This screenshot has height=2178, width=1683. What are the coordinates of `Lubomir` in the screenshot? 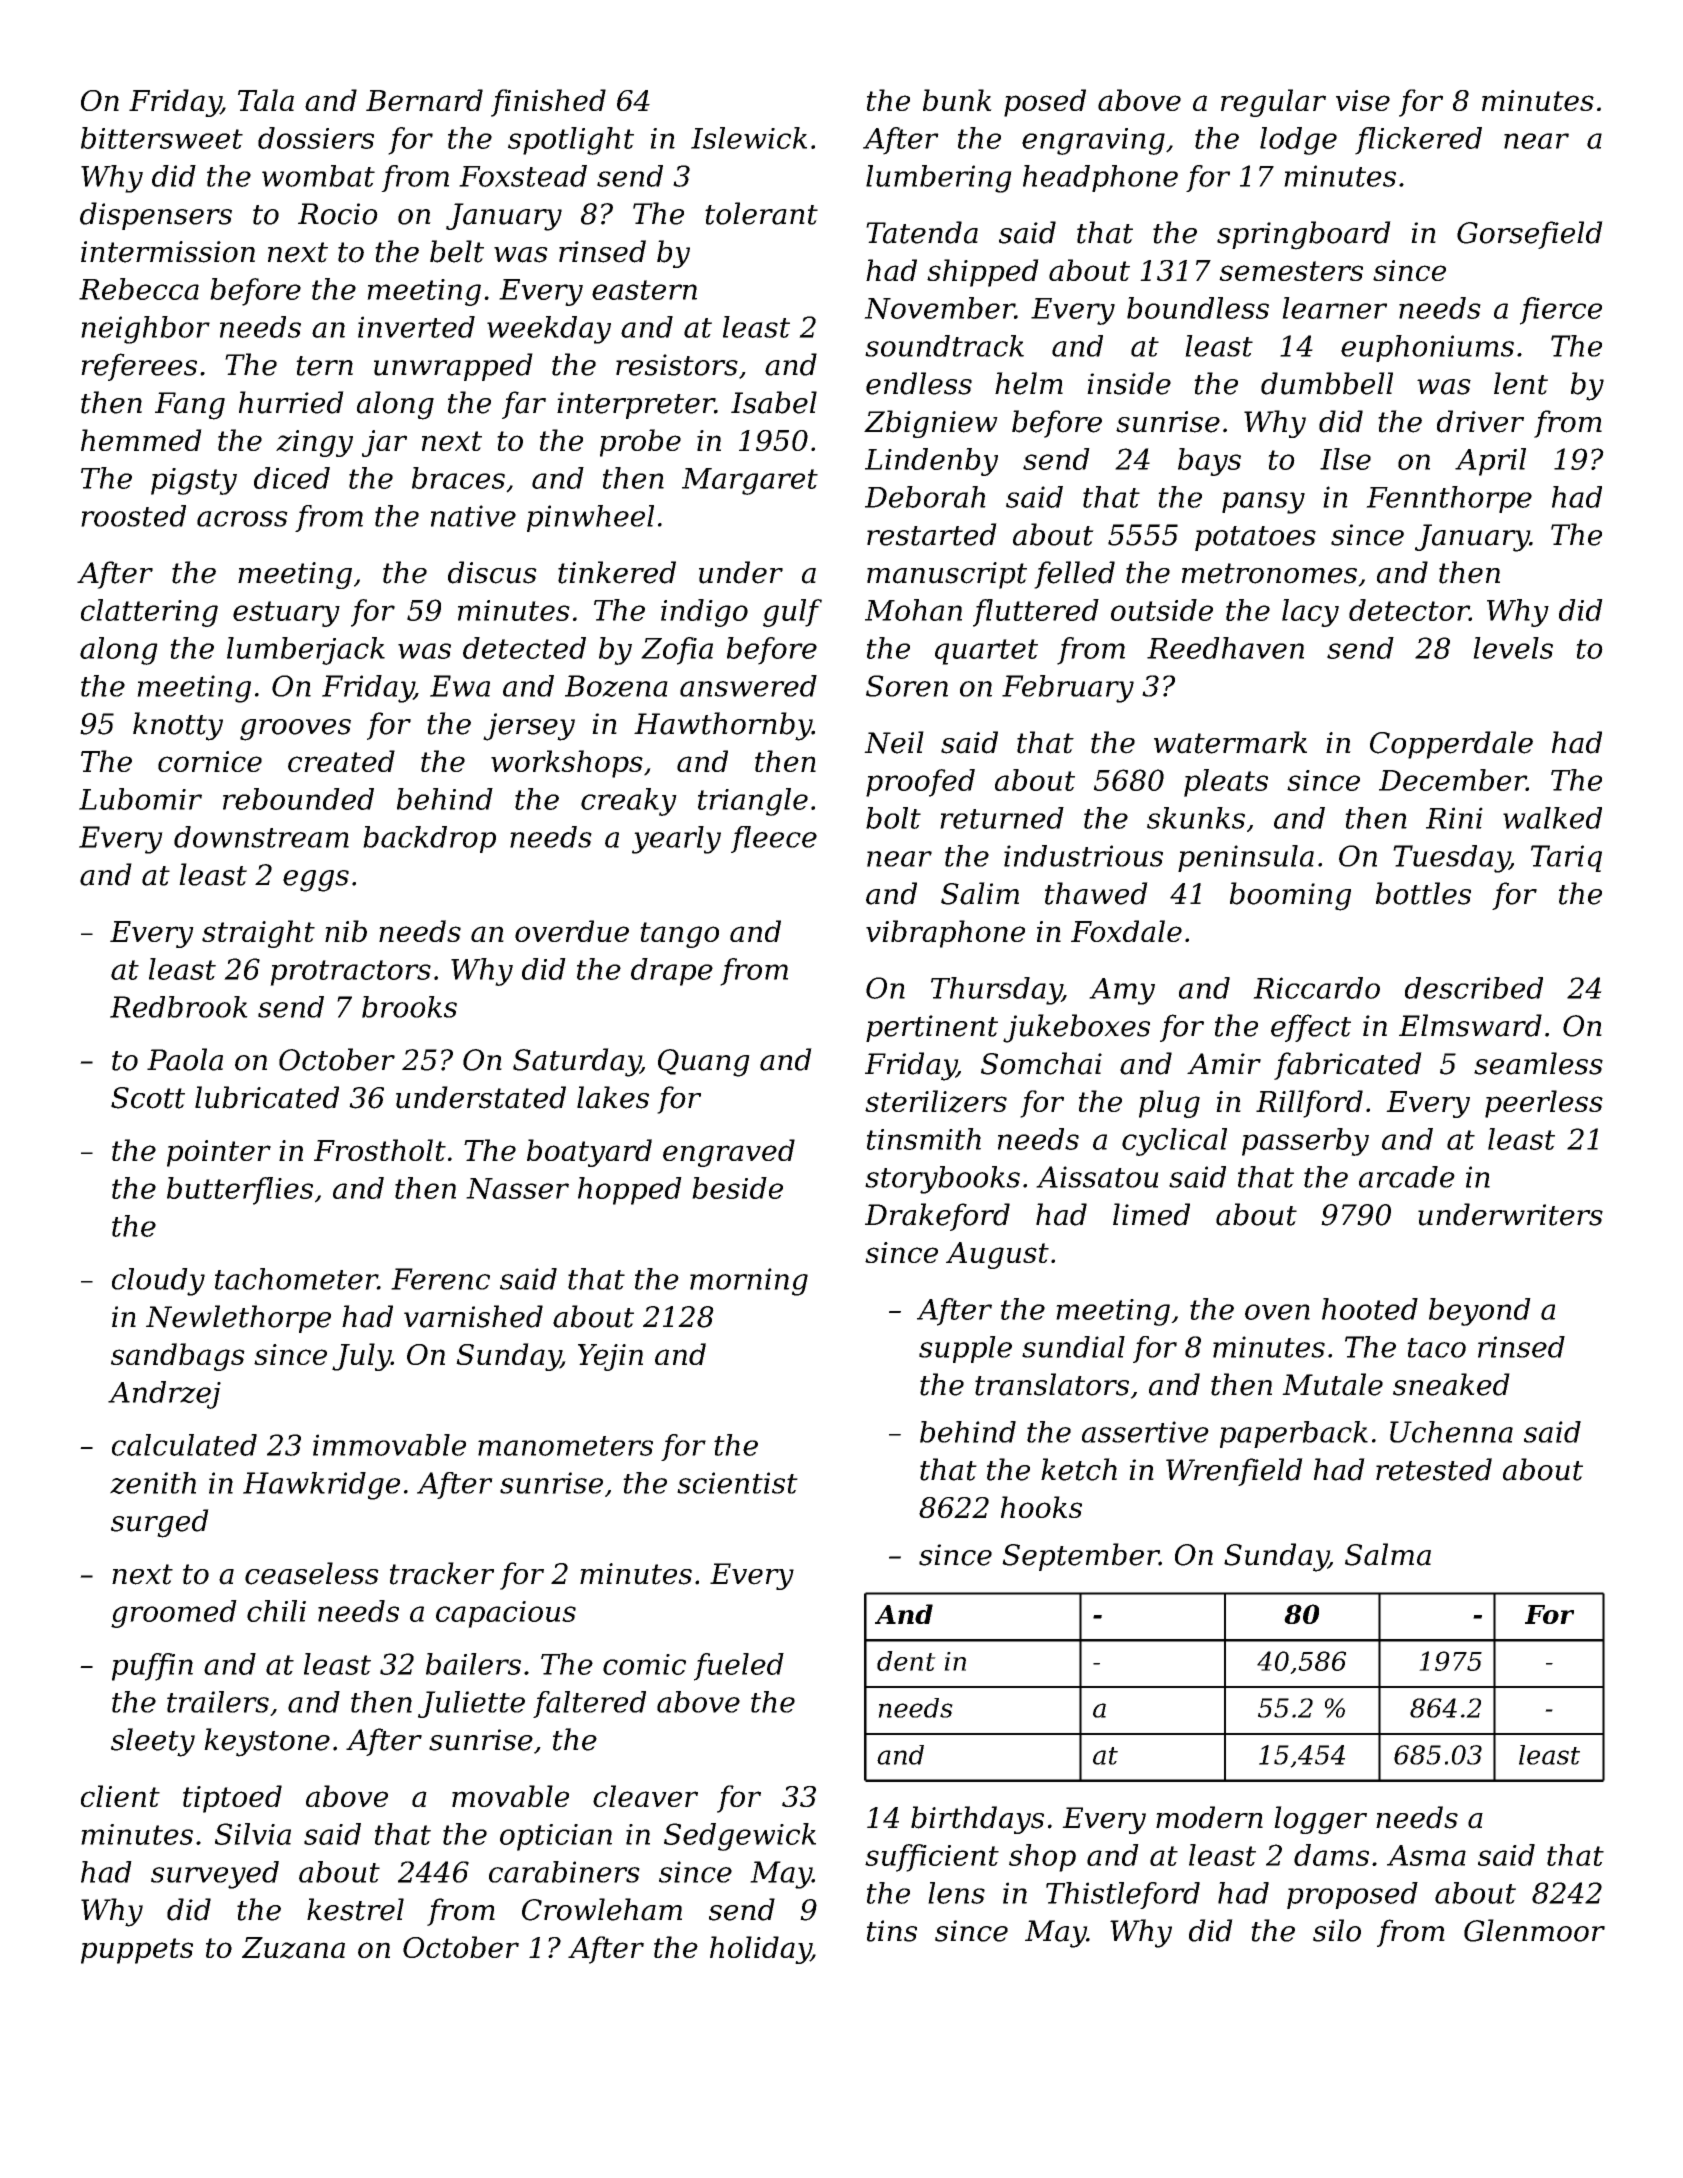 It's located at (140, 799).
